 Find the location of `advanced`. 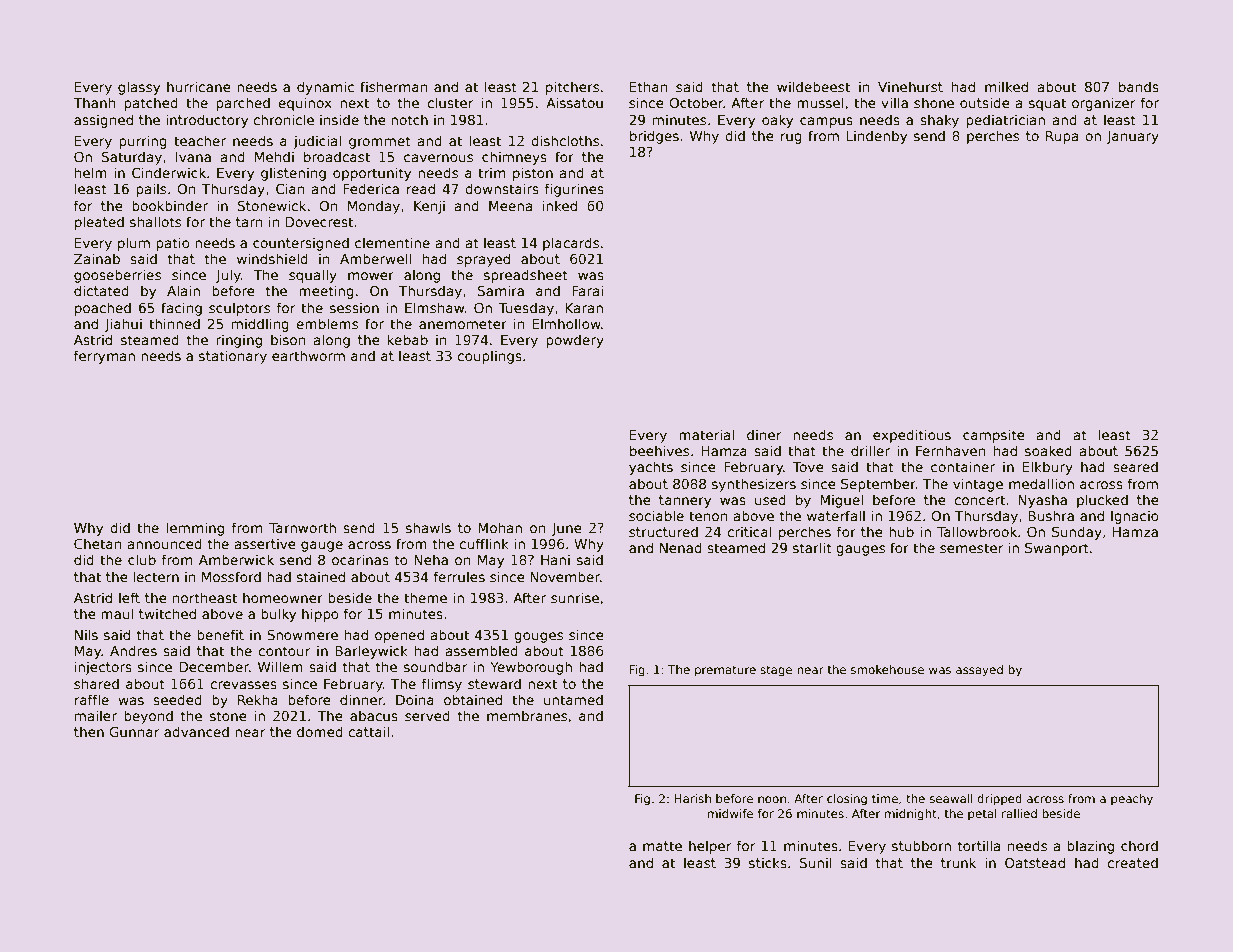

advanced is located at coordinates (196, 731).
